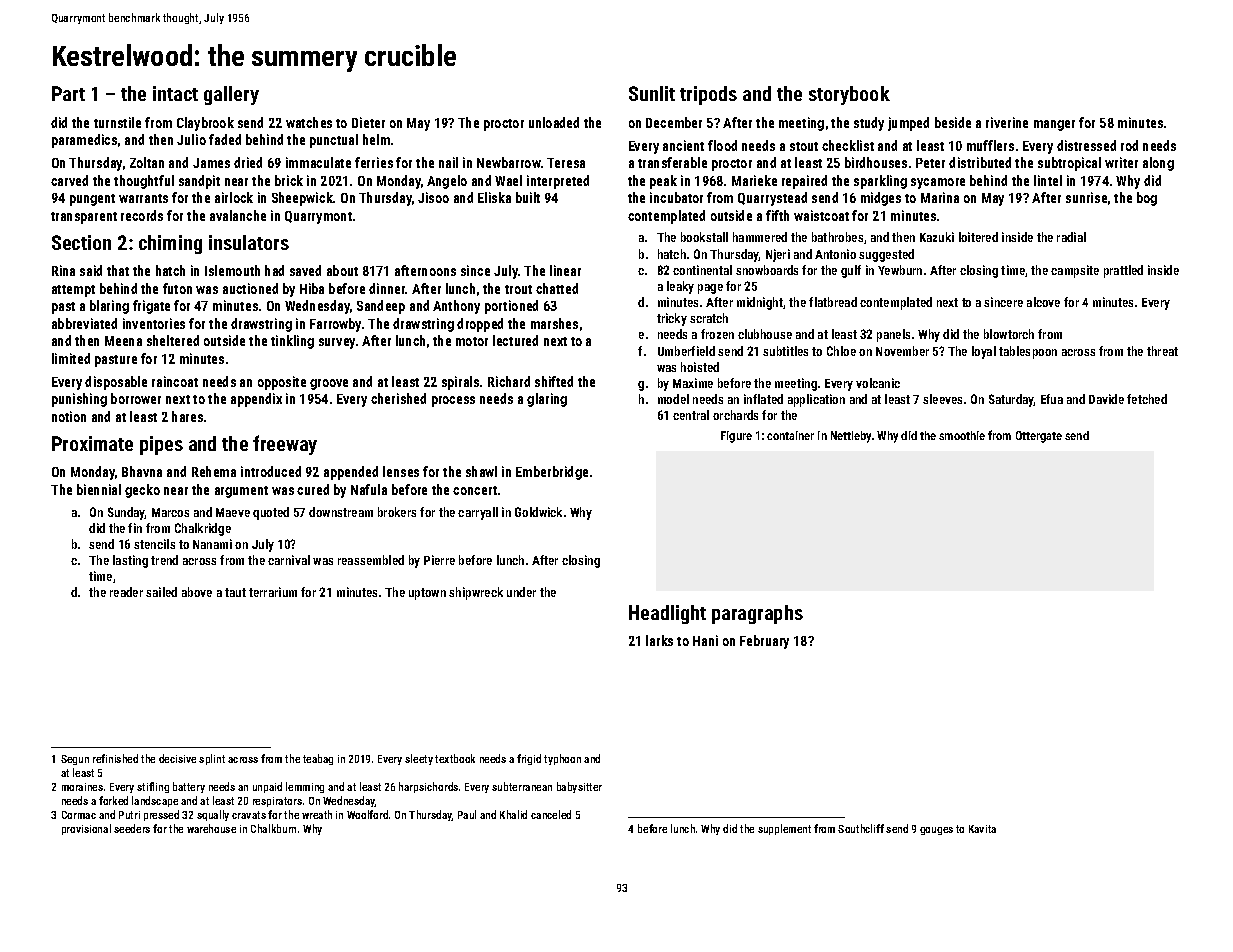 The width and height of the screenshot is (1233, 952). Describe the element at coordinates (175, 93) in the screenshot. I see `intact` at that location.
